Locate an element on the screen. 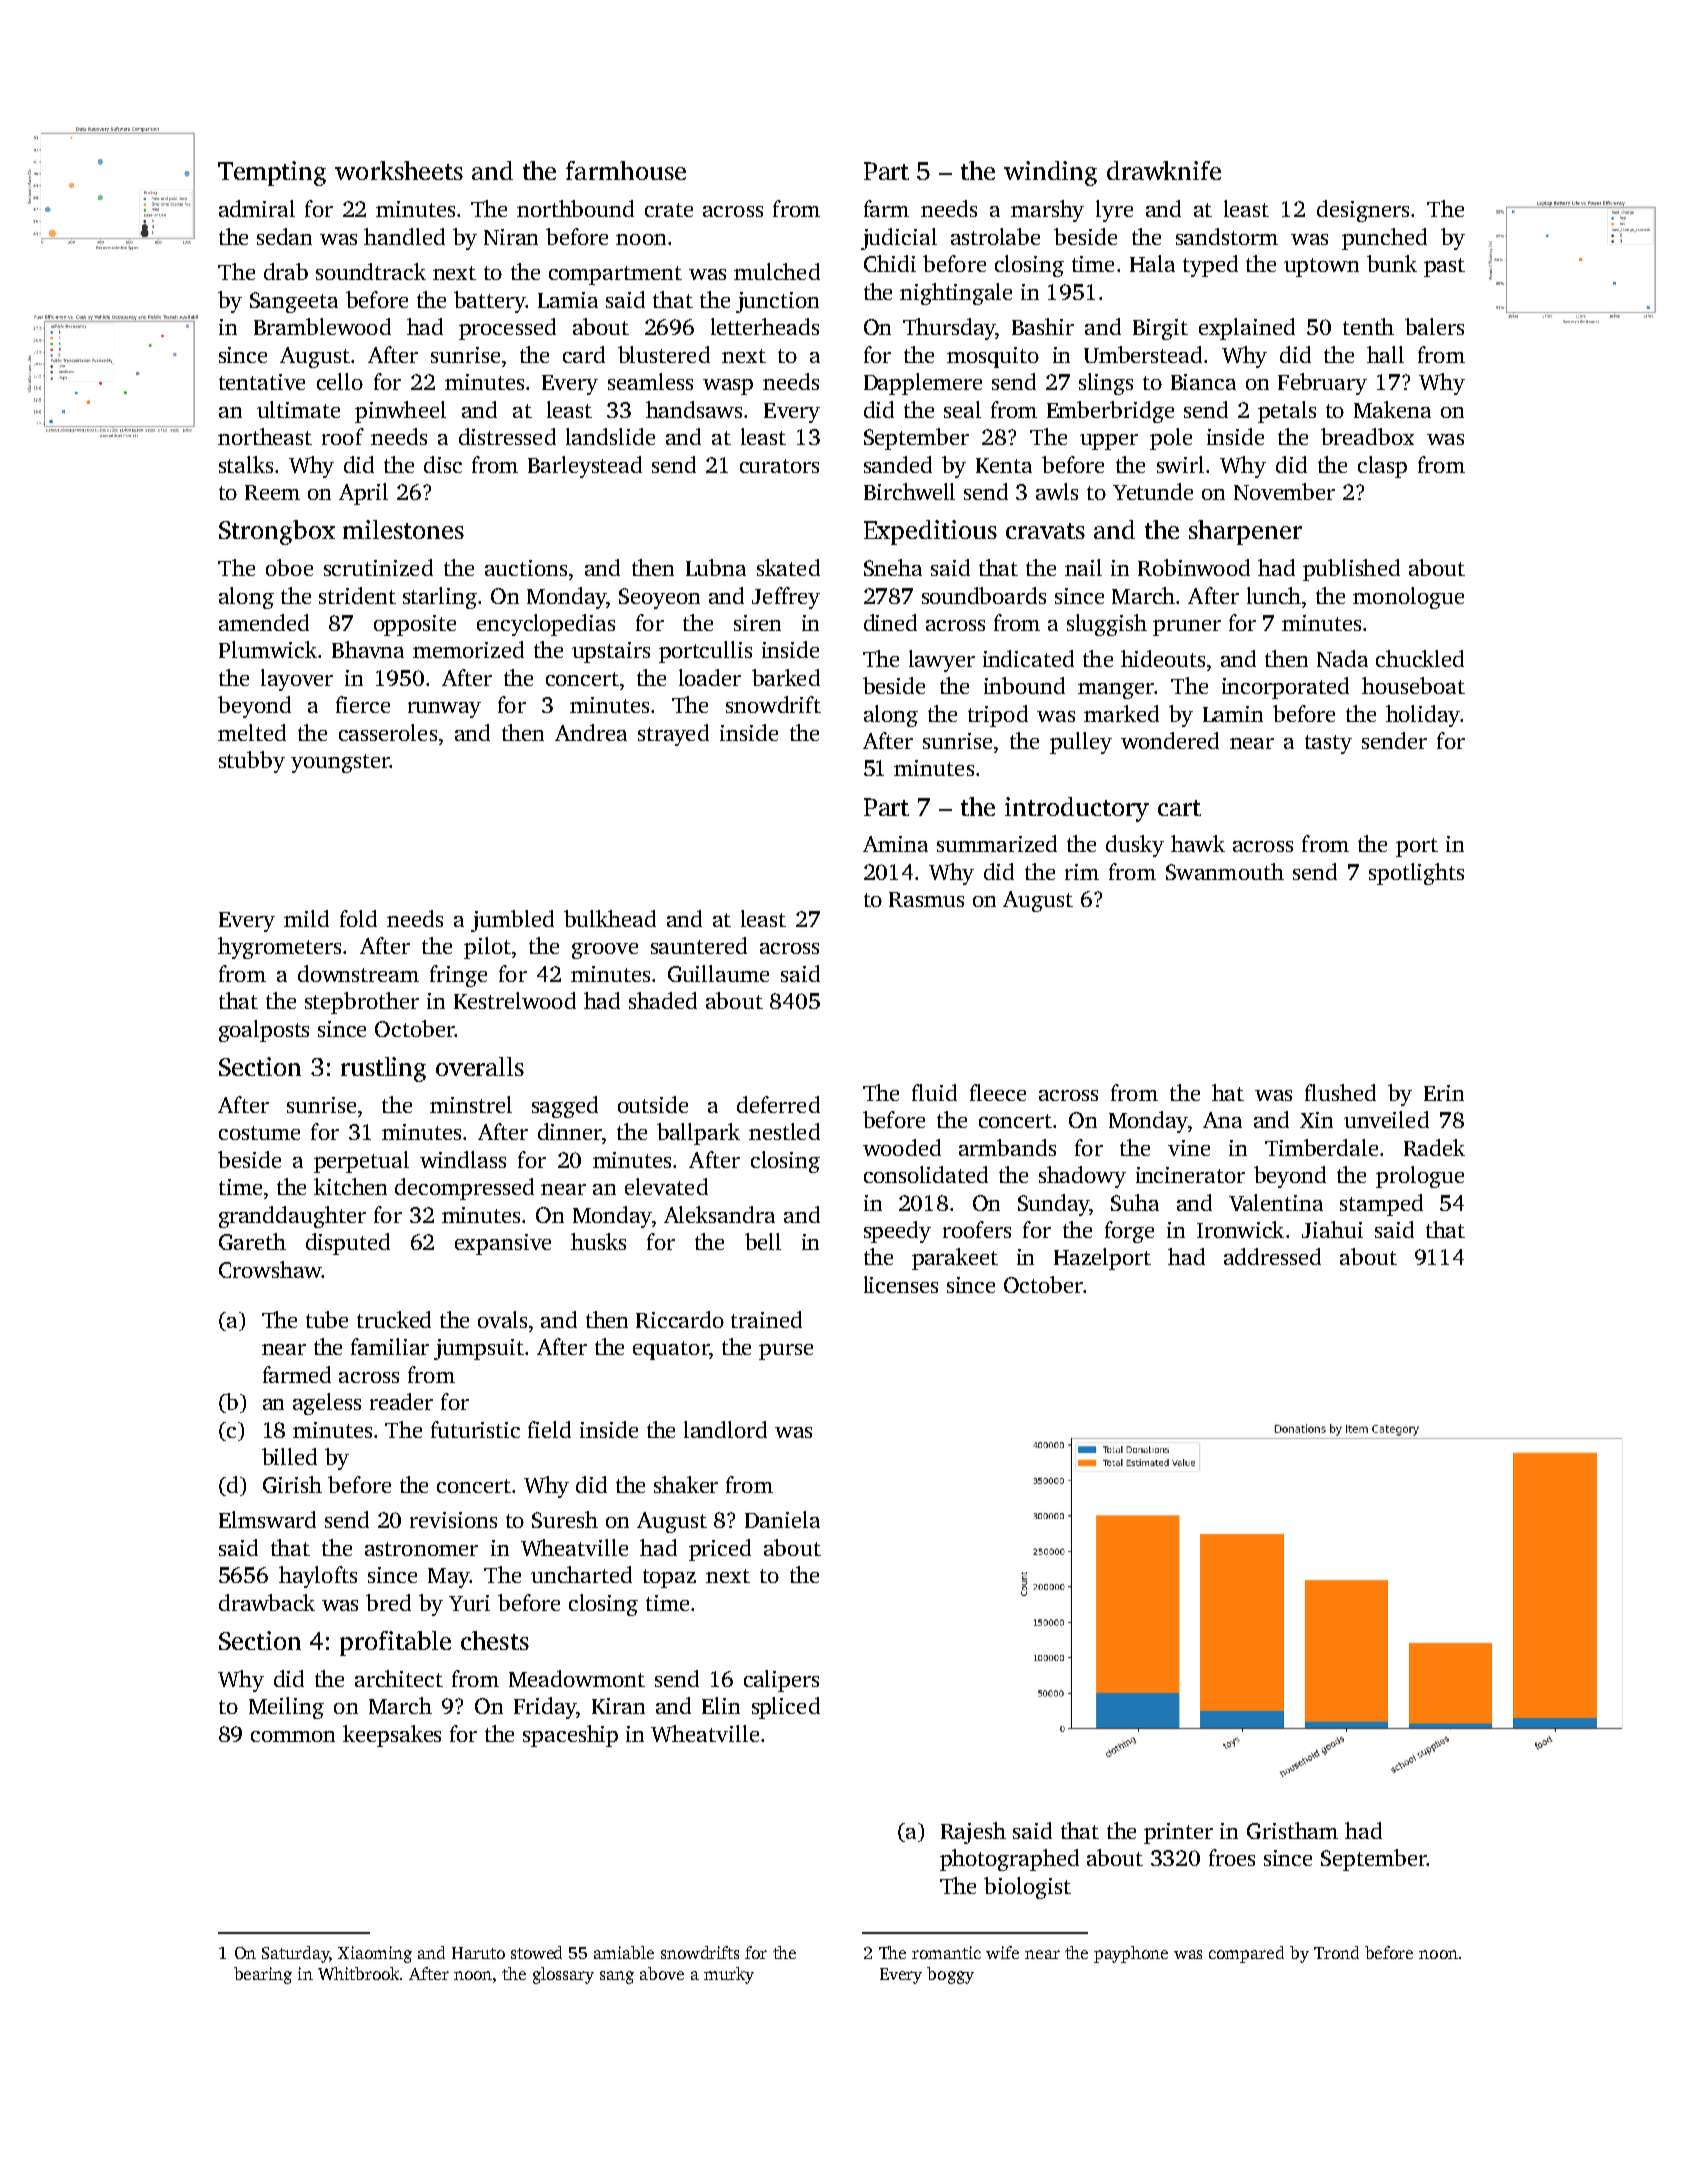  Bhavna is located at coordinates (368, 649).
